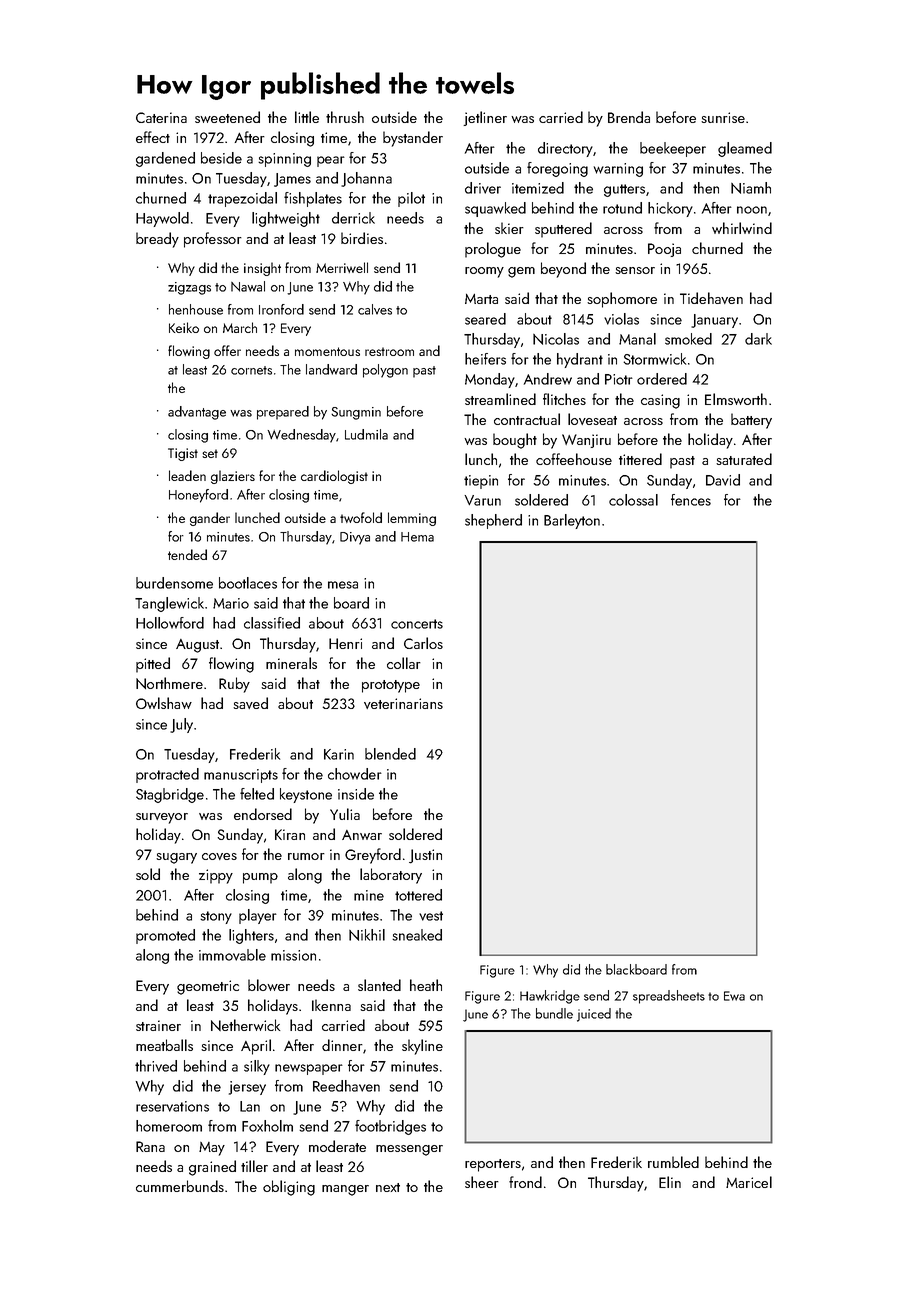  What do you see at coordinates (388, 1187) in the screenshot?
I see `next` at bounding box center [388, 1187].
